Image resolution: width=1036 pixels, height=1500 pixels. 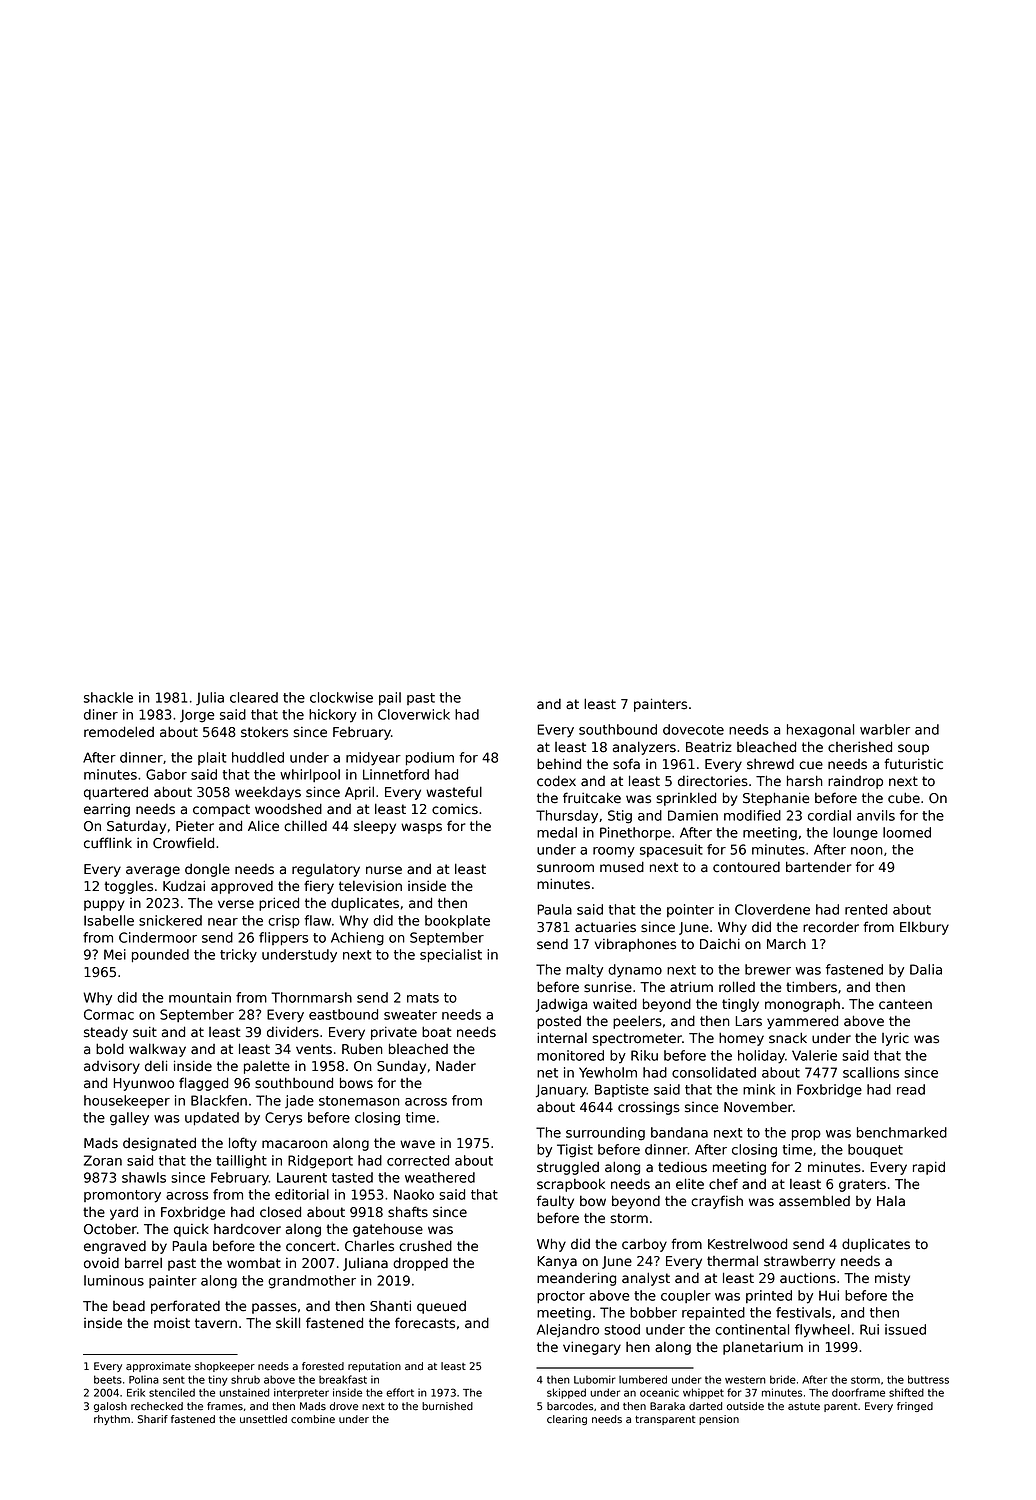 What do you see at coordinates (241, 1162) in the screenshot?
I see `taillight` at bounding box center [241, 1162].
